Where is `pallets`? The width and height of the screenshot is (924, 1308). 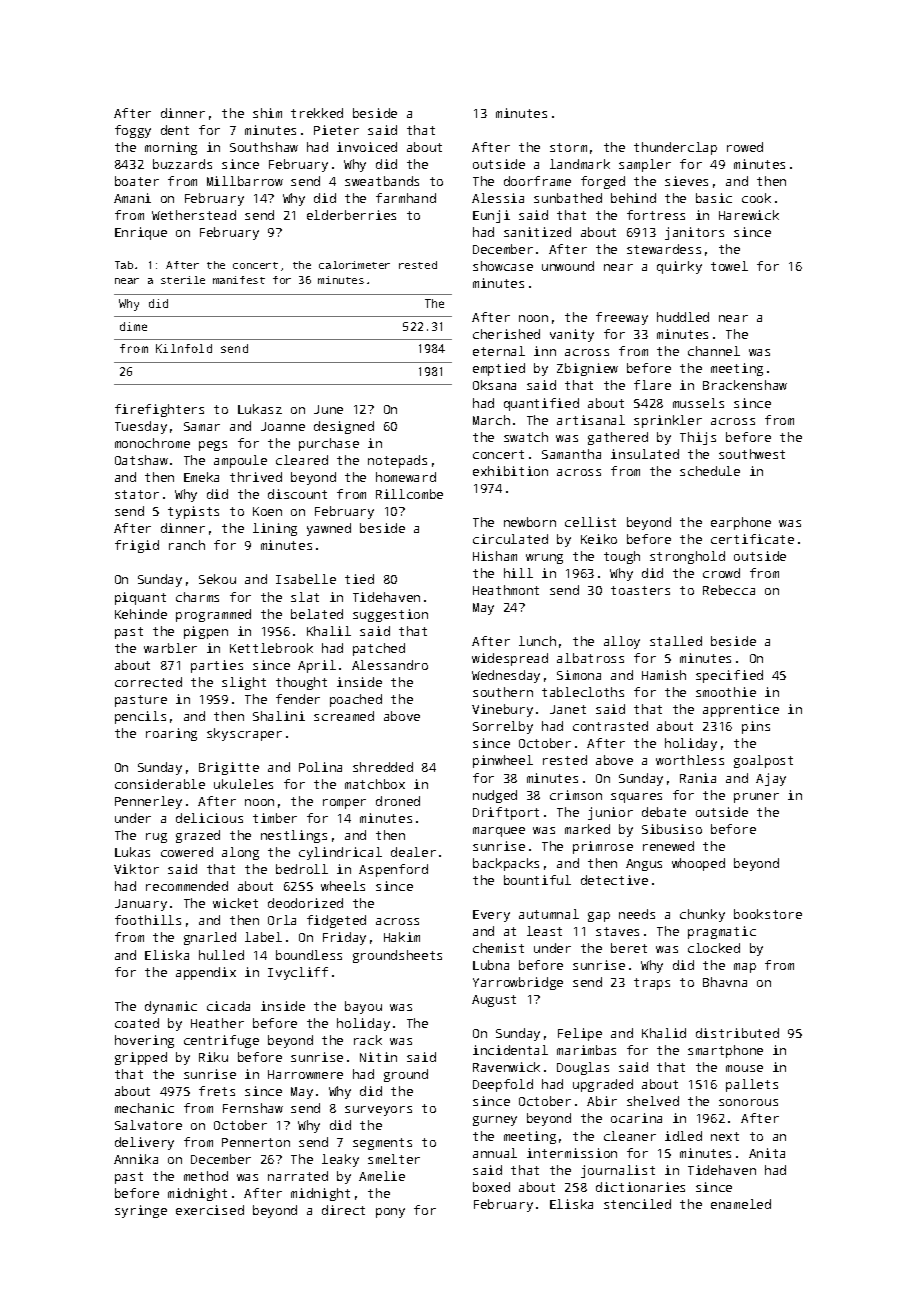 pallets is located at coordinates (752, 1085).
